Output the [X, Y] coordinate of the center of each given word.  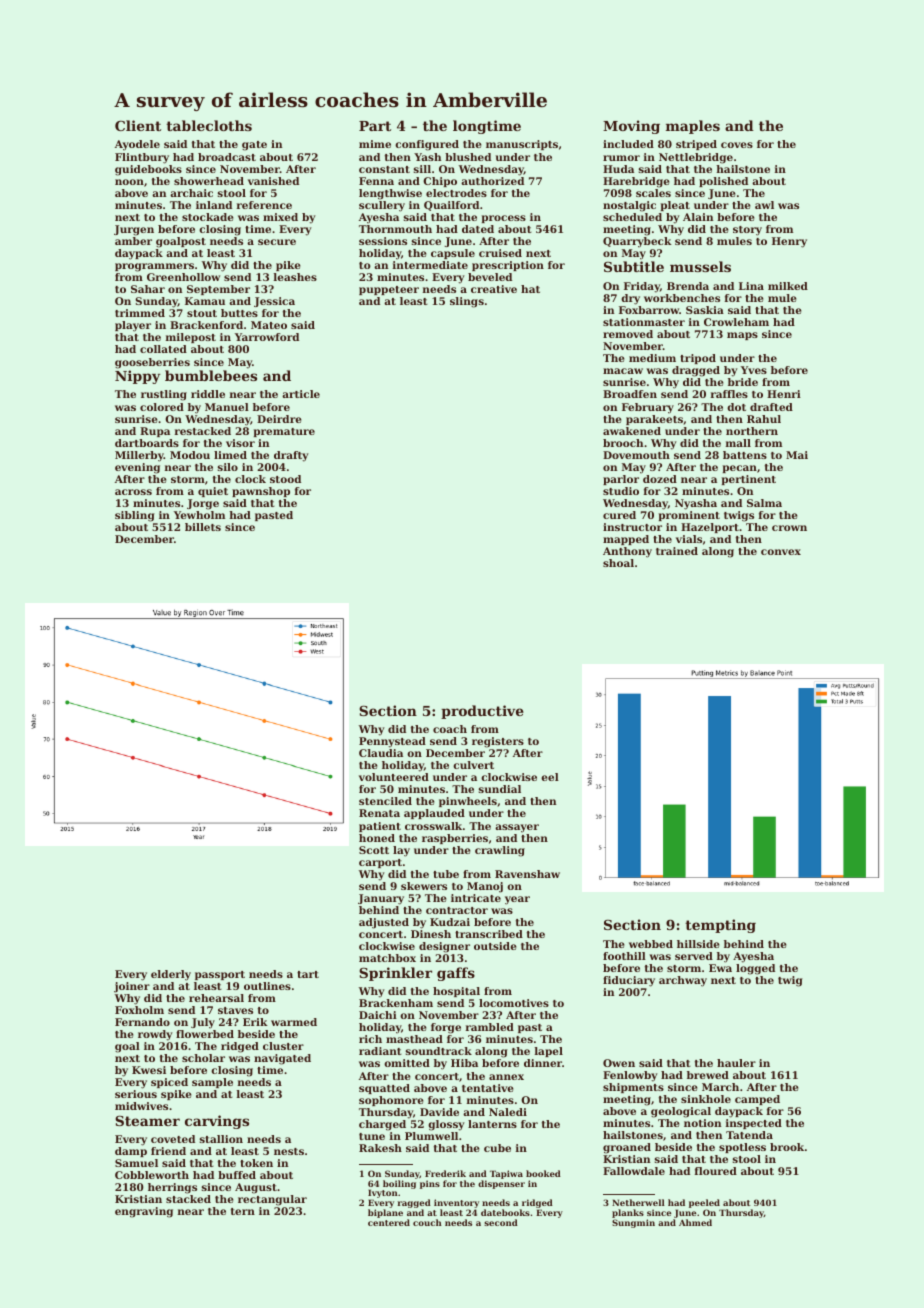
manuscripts [522, 145]
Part [375, 126]
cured [619, 515]
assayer [517, 828]
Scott [374, 850]
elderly [171, 975]
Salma [764, 503]
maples [693, 127]
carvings [217, 1122]
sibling [135, 516]
